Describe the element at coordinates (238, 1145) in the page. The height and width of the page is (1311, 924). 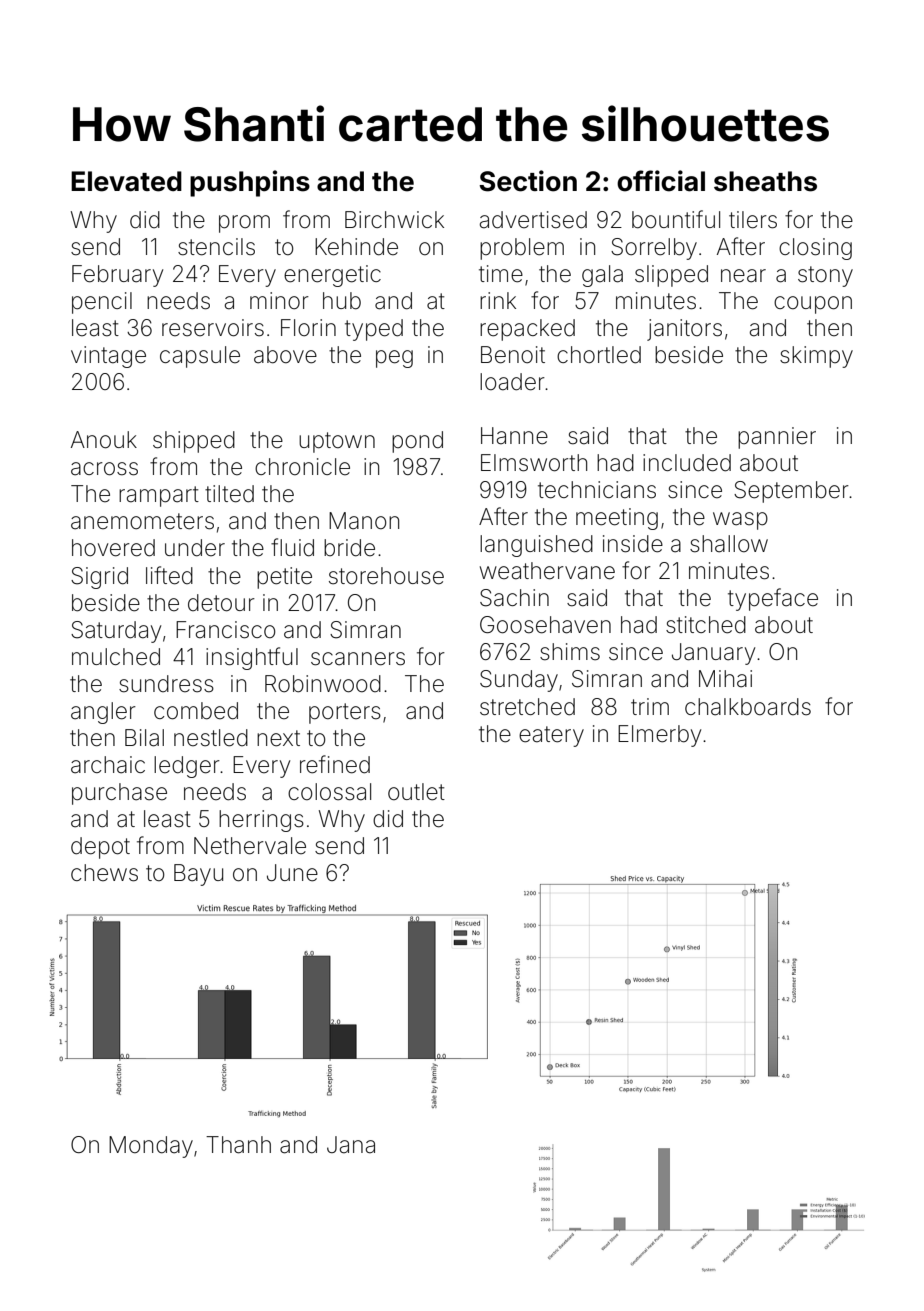
I see `Thanh` at that location.
